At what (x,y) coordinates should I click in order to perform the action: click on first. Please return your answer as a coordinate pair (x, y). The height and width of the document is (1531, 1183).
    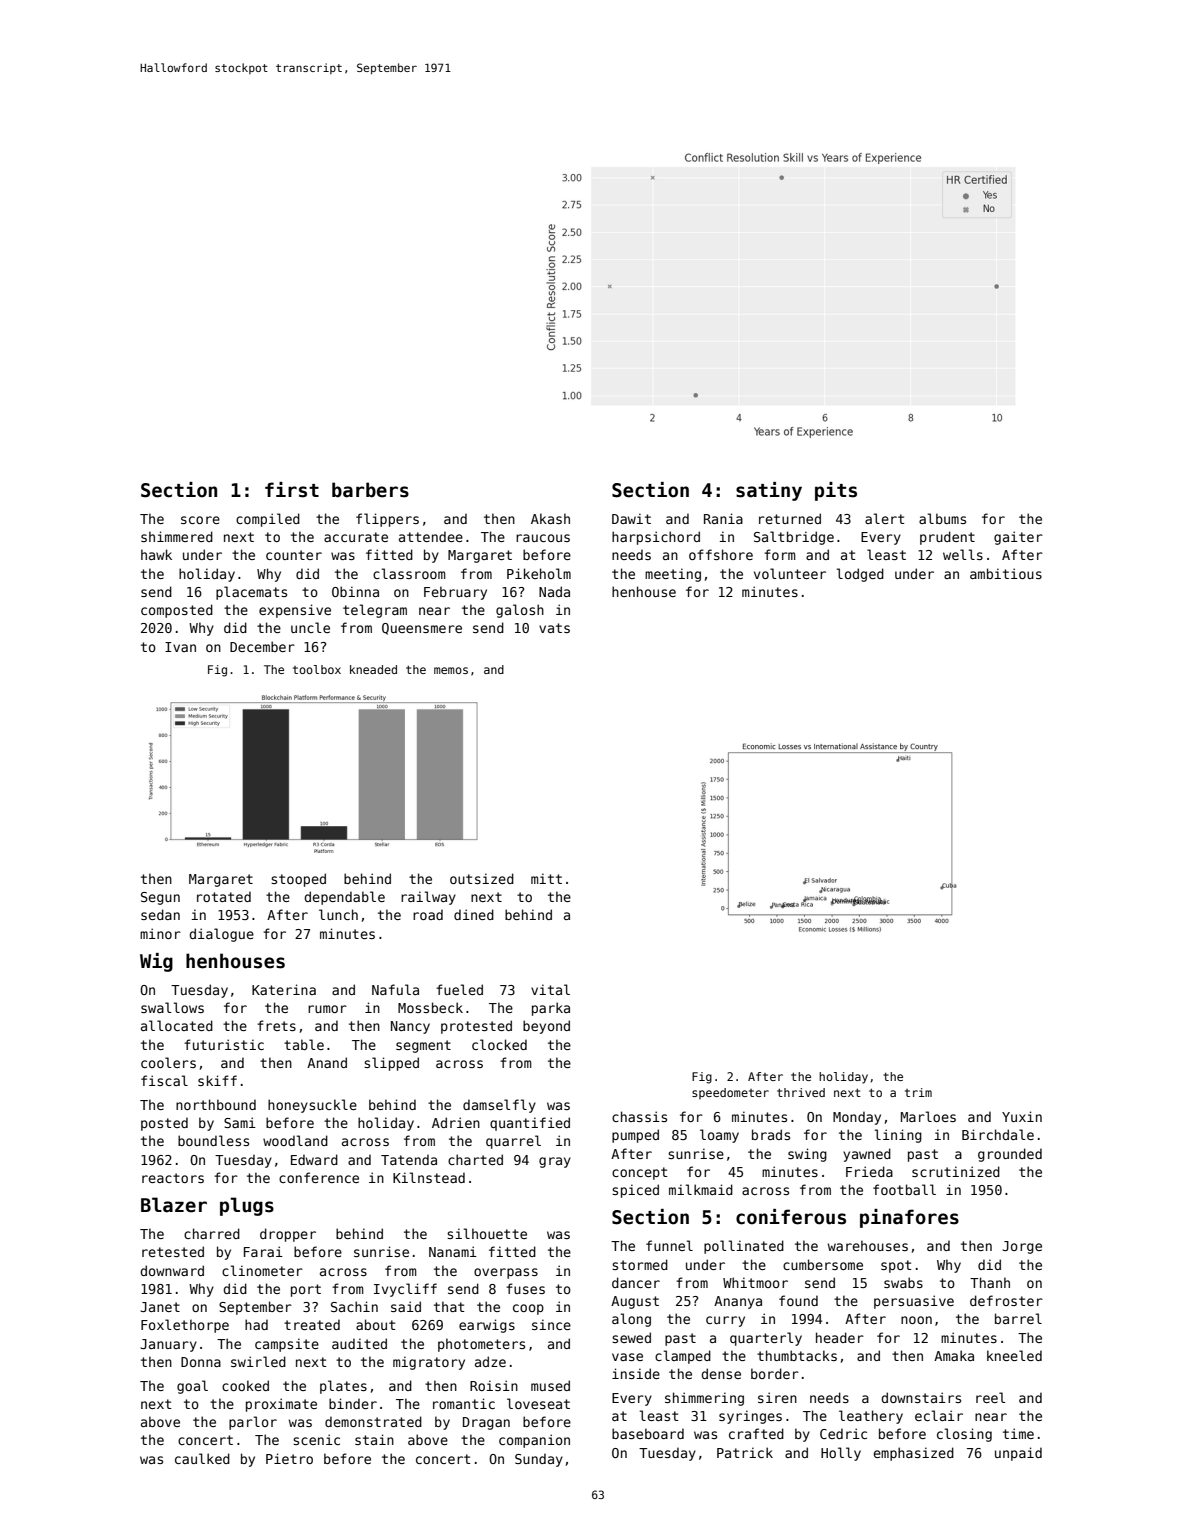
    Looking at the image, I should click on (292, 490).
